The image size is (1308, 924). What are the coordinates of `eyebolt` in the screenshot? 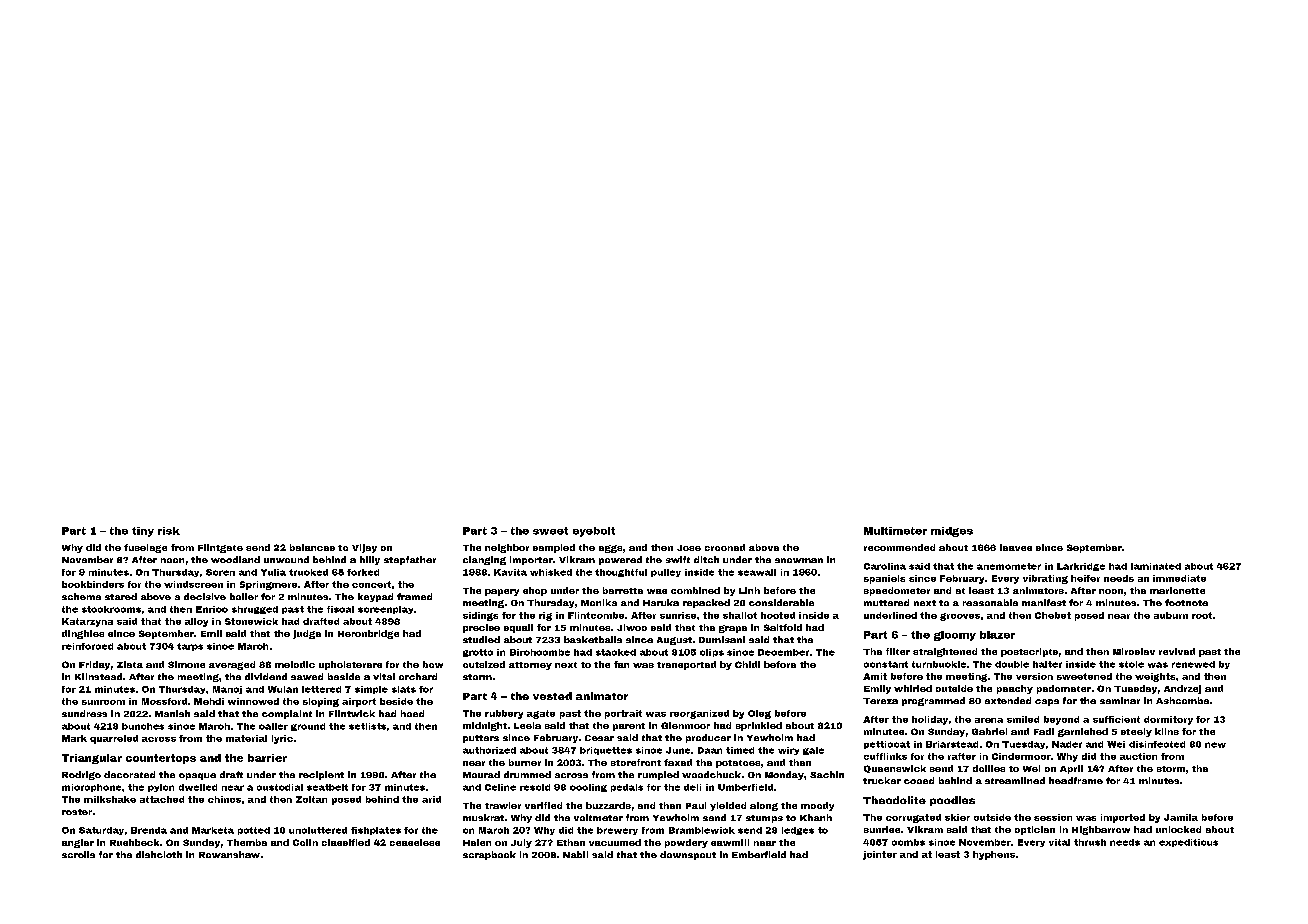 It's located at (594, 532).
